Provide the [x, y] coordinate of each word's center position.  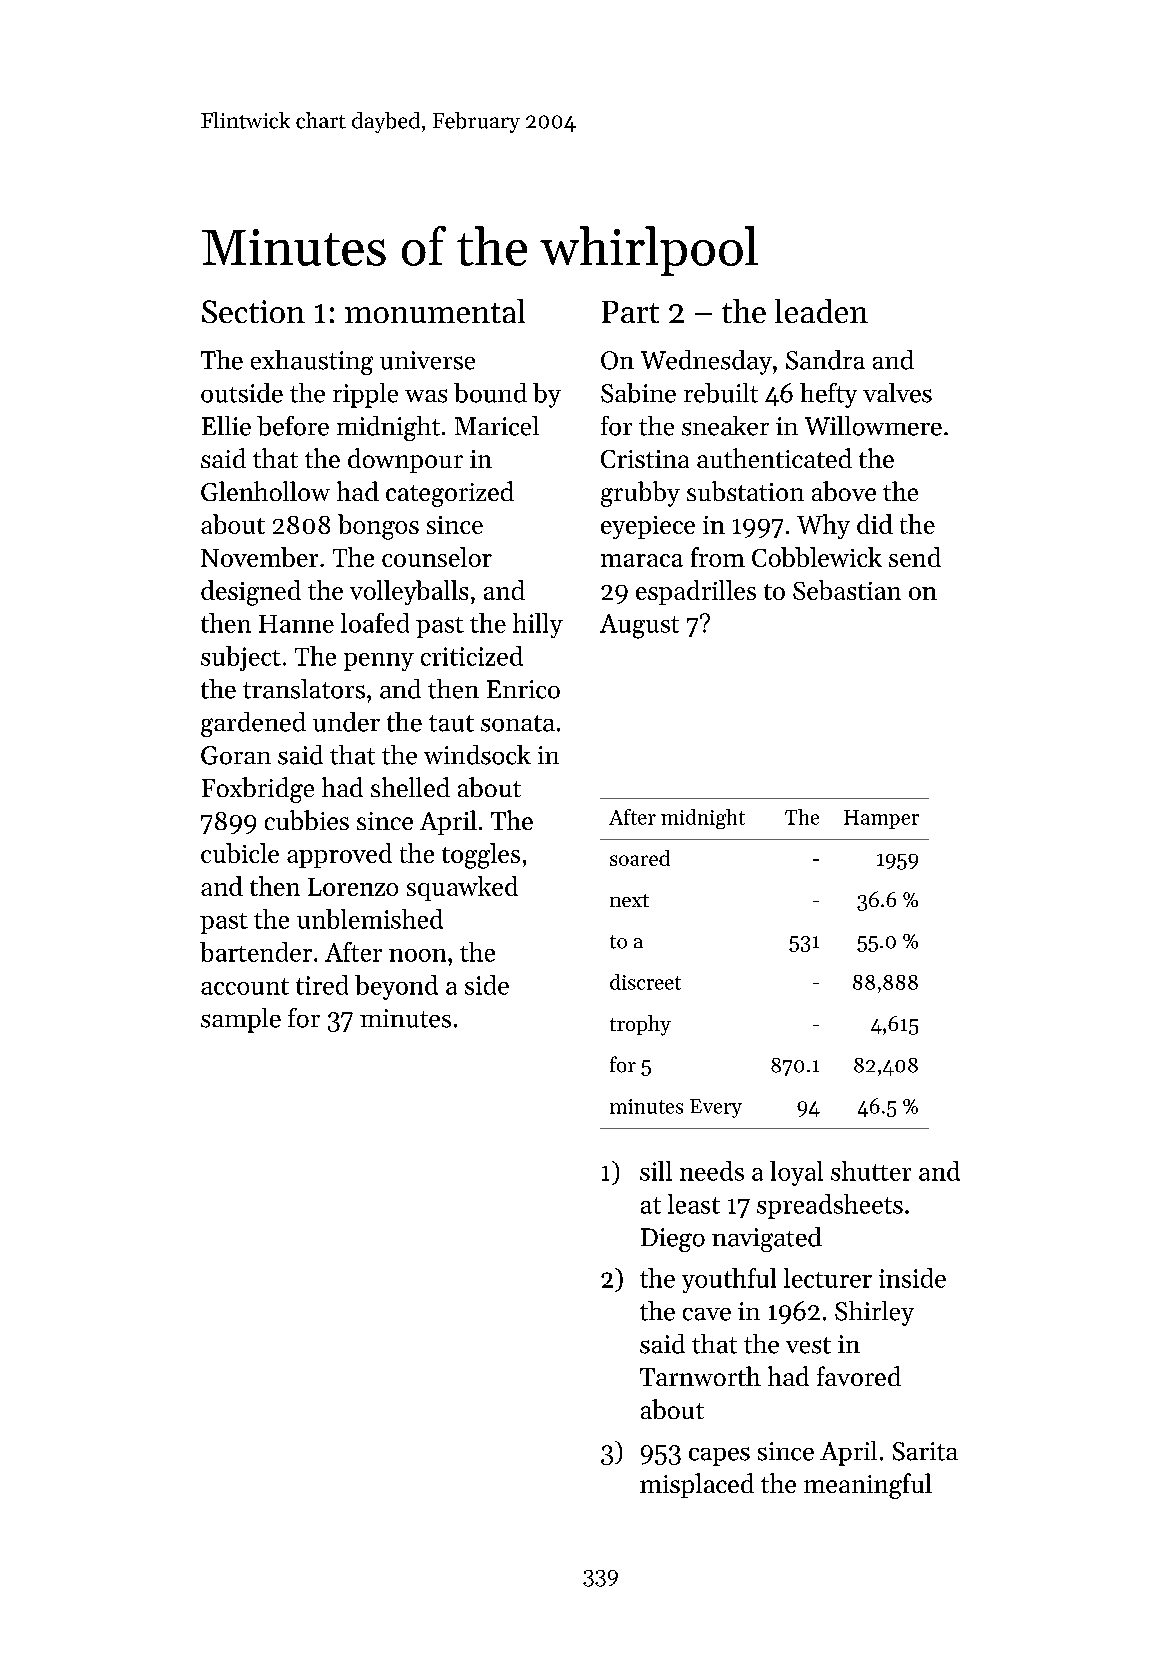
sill [656, 1171]
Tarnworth [700, 1376]
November [259, 557]
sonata [518, 723]
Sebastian [847, 590]
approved [339, 855]
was [426, 396]
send [915, 557]
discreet [645, 982]
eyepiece [648, 527]
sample [241, 1020]
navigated [767, 1239]
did [875, 524]
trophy [640, 1025]
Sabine [638, 393]
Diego [673, 1240]
